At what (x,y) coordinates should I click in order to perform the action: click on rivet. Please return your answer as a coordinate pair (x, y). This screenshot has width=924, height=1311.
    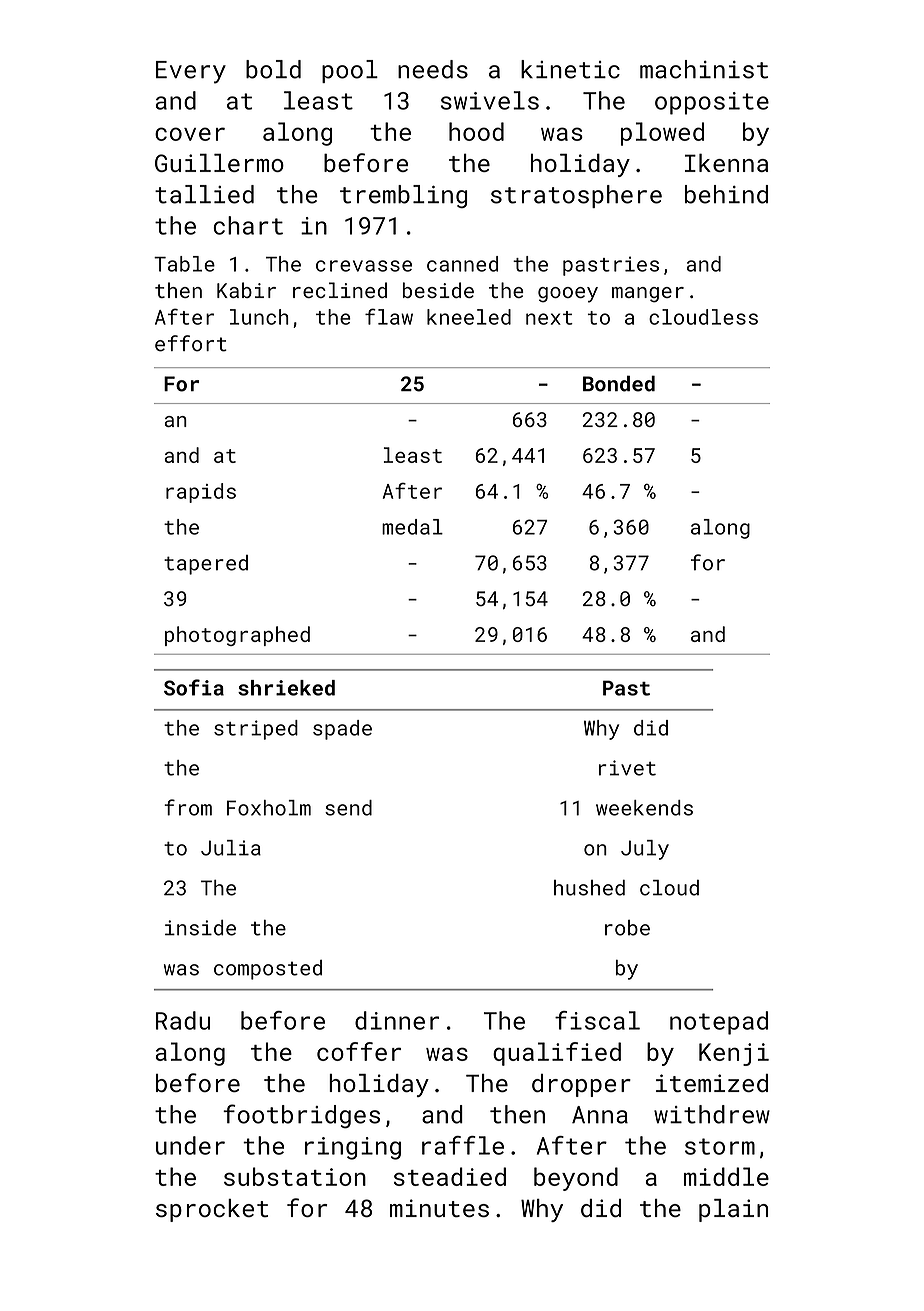
    Looking at the image, I should click on (627, 768).
